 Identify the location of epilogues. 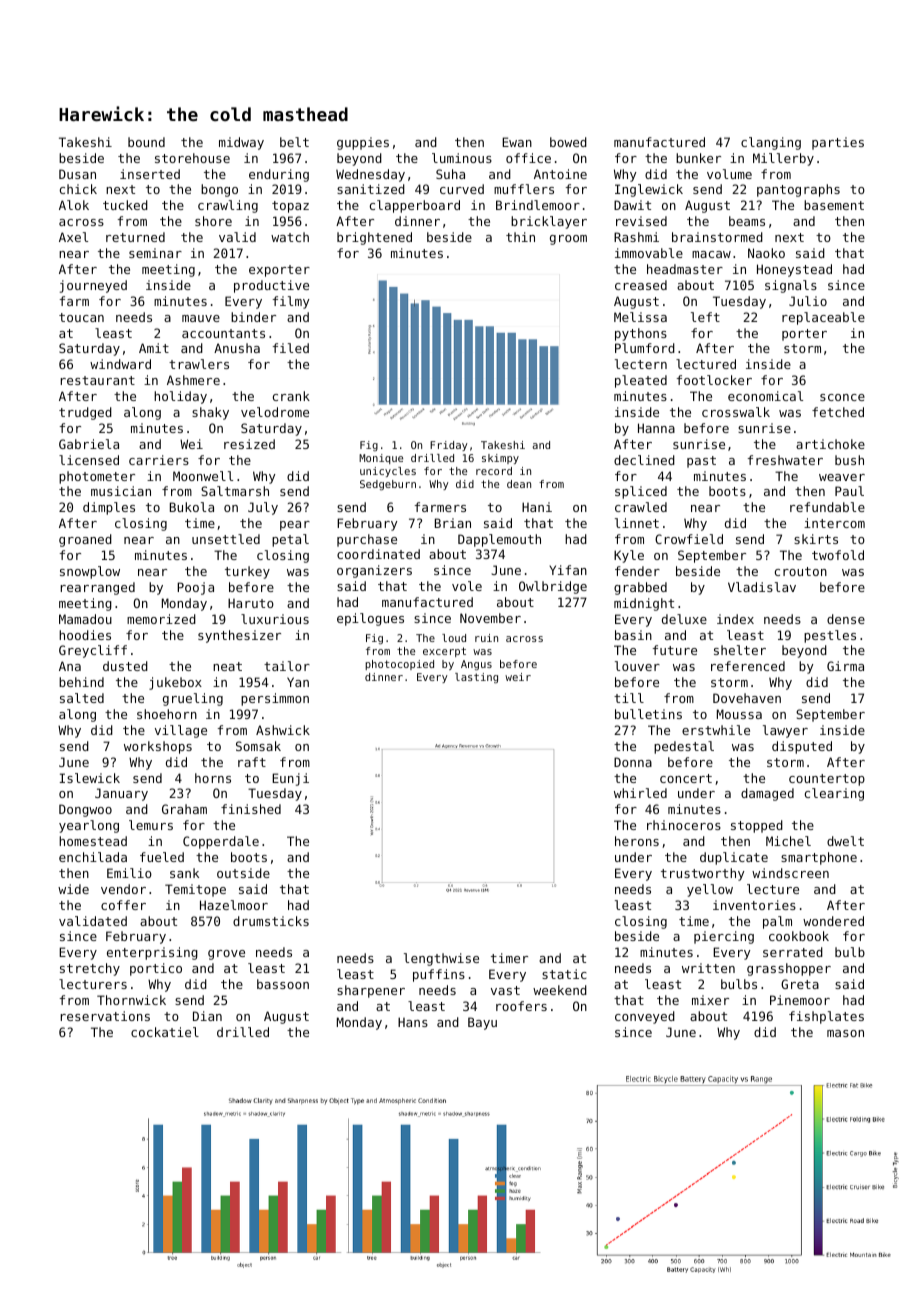
(370, 619).
